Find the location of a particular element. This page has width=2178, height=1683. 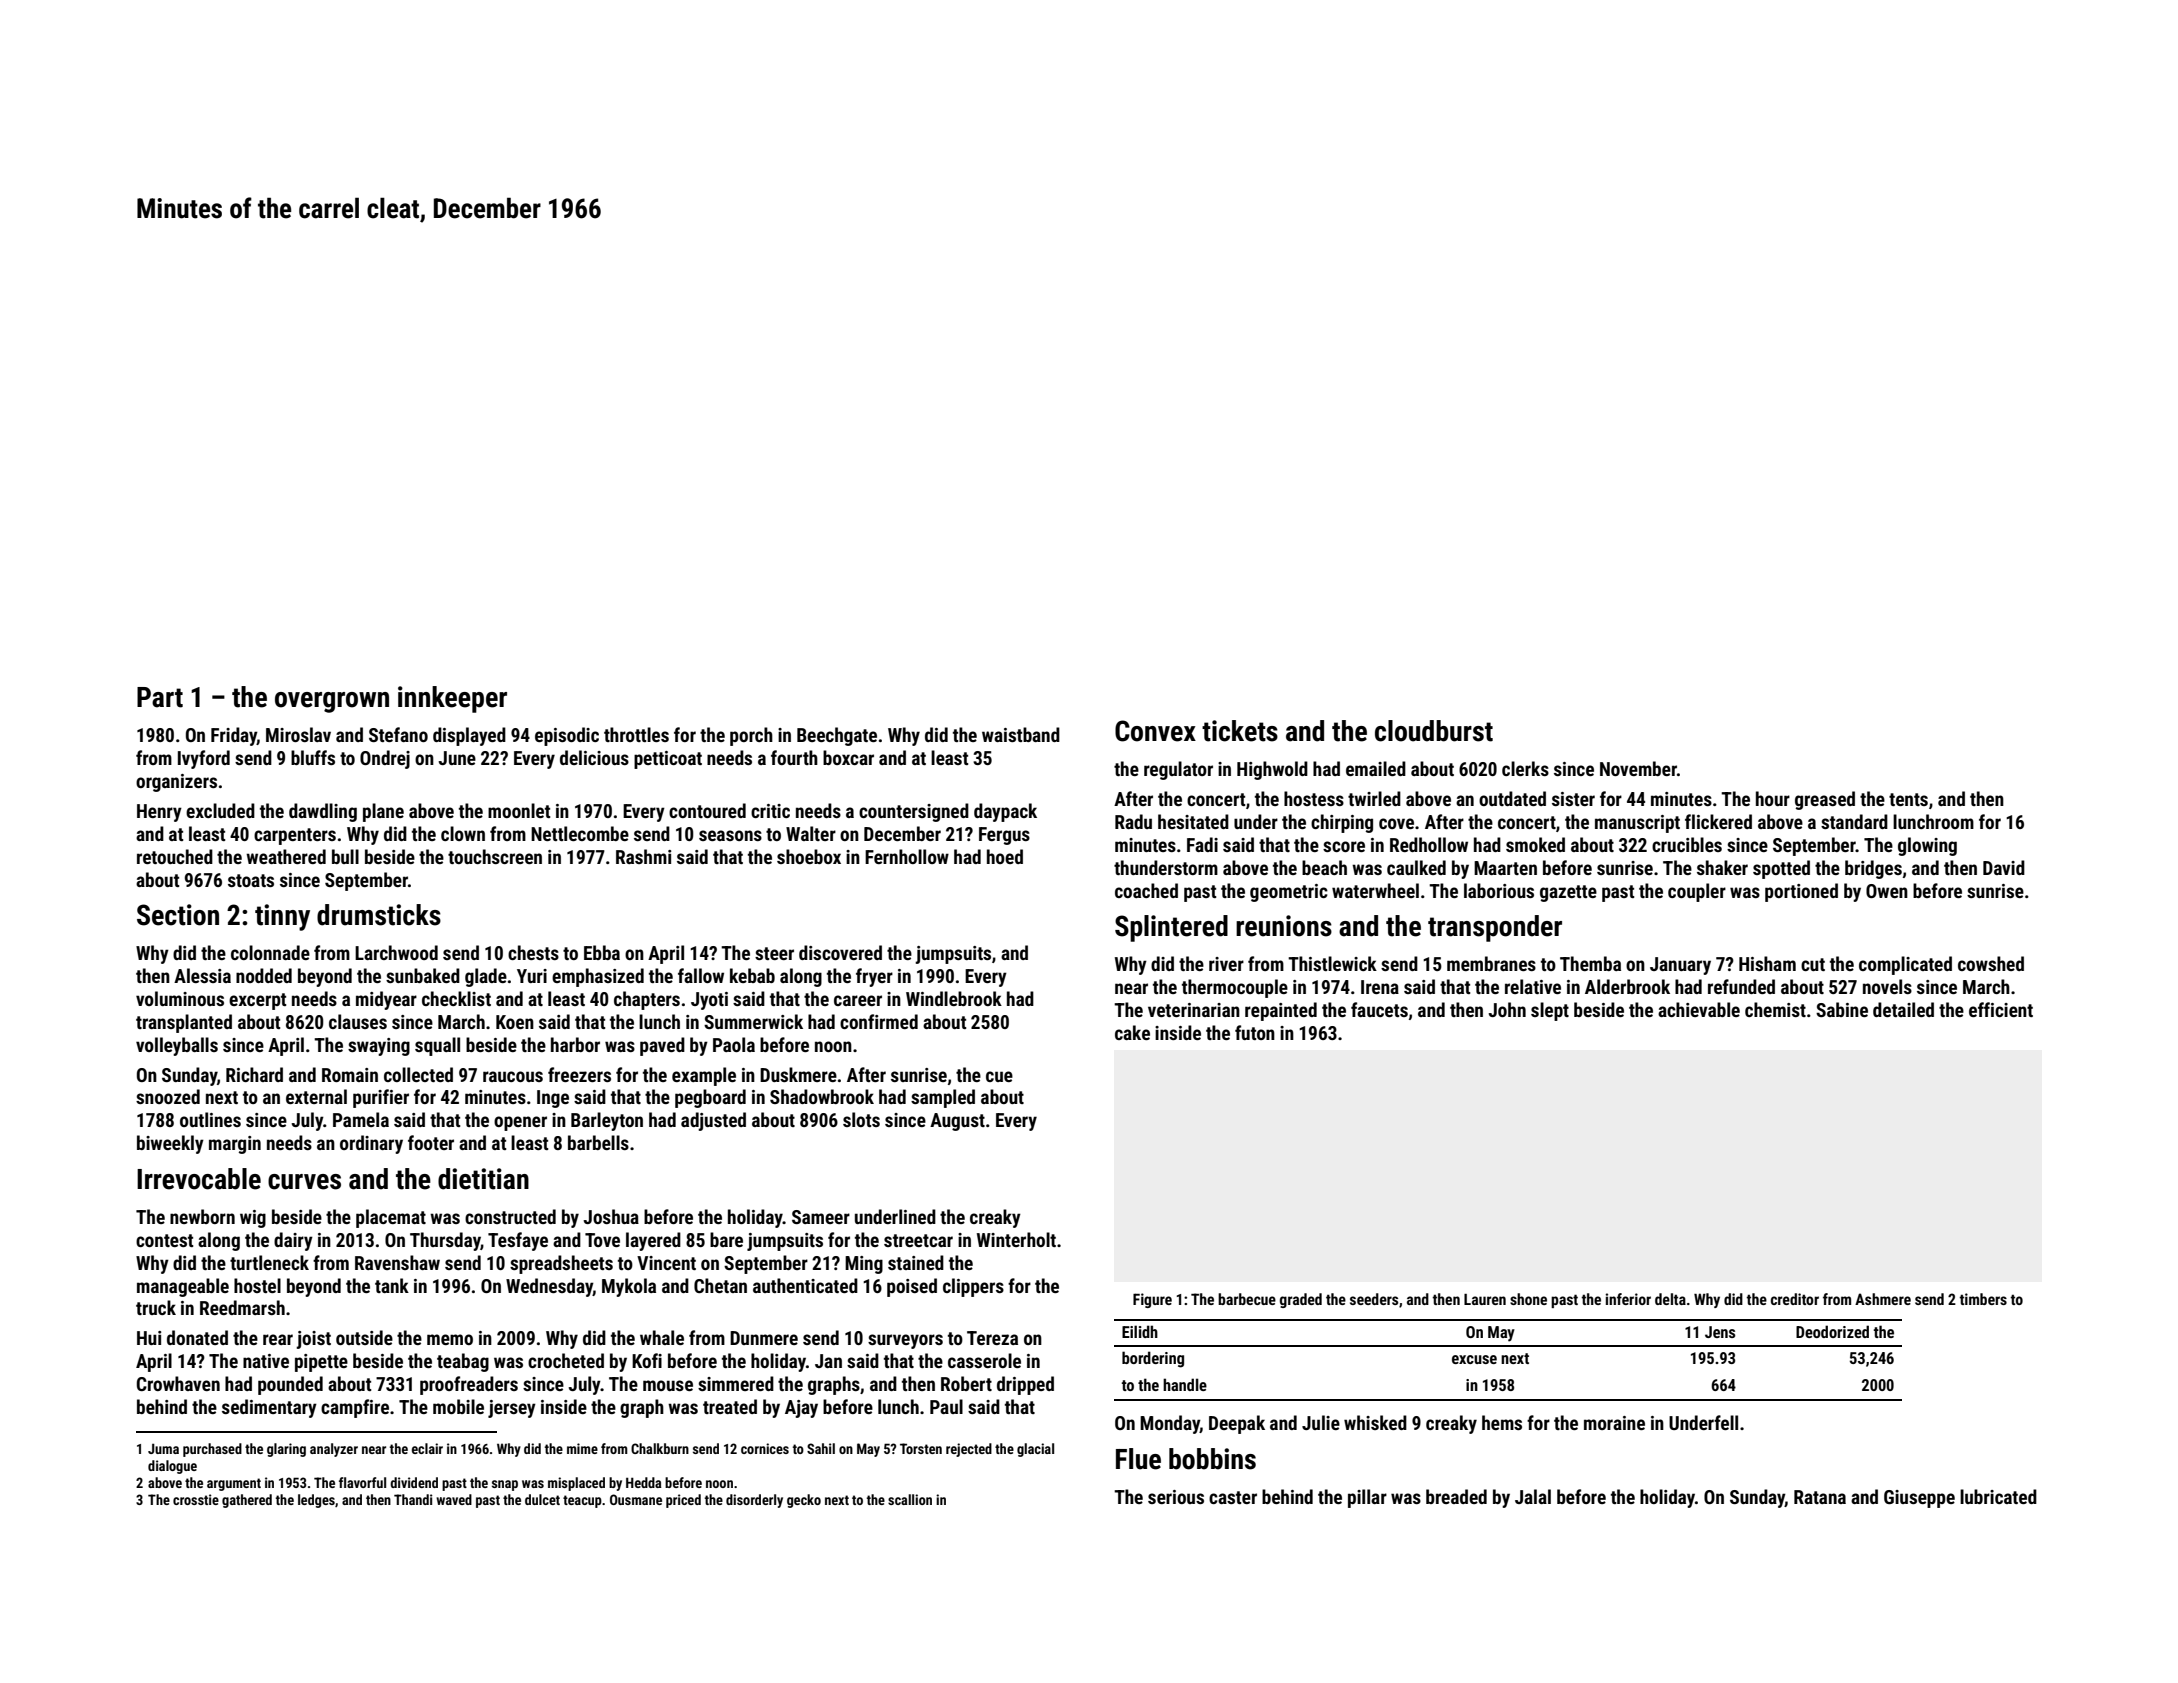

Section is located at coordinates (178, 915).
